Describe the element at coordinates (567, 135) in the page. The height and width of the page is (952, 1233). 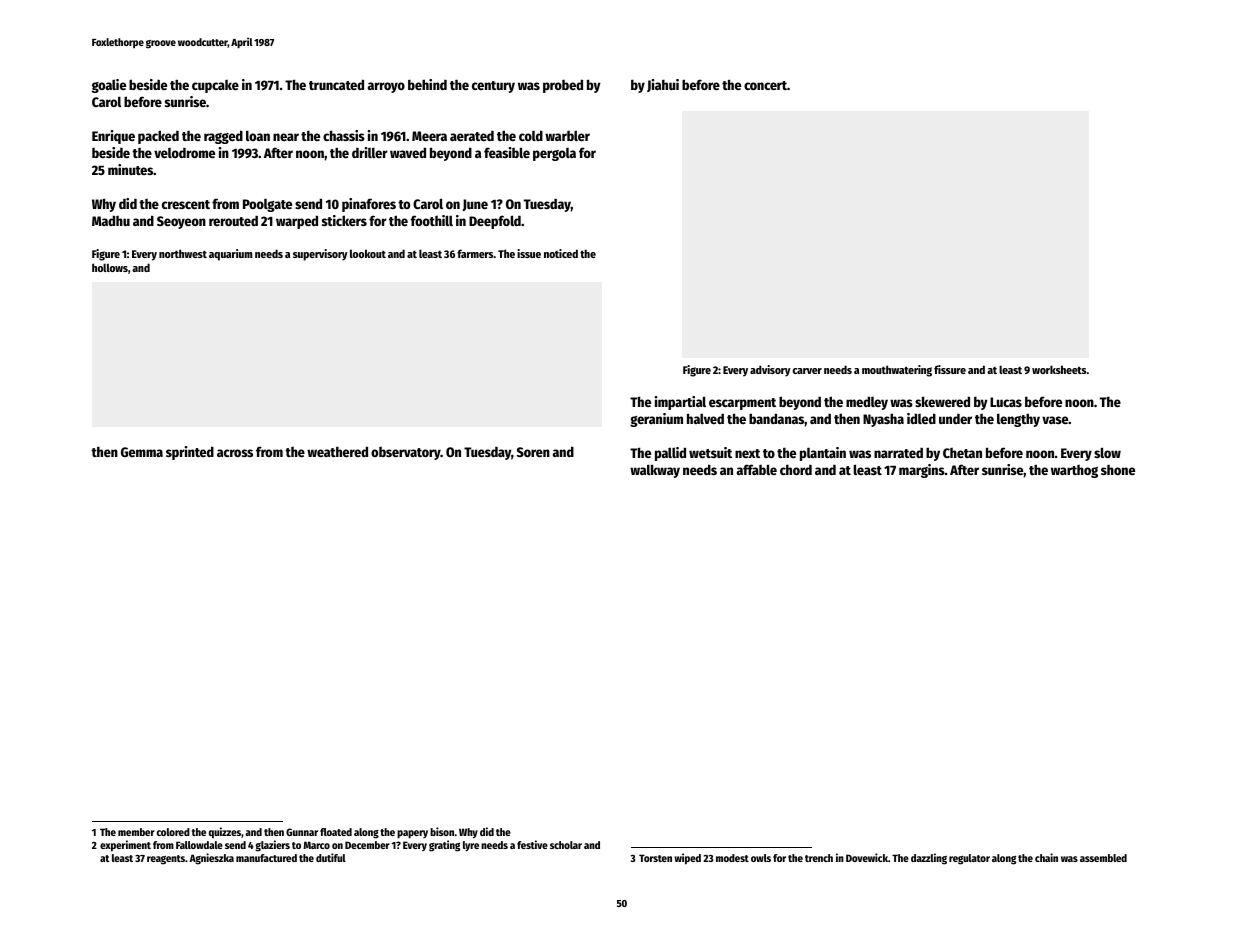
I see `warbler` at that location.
